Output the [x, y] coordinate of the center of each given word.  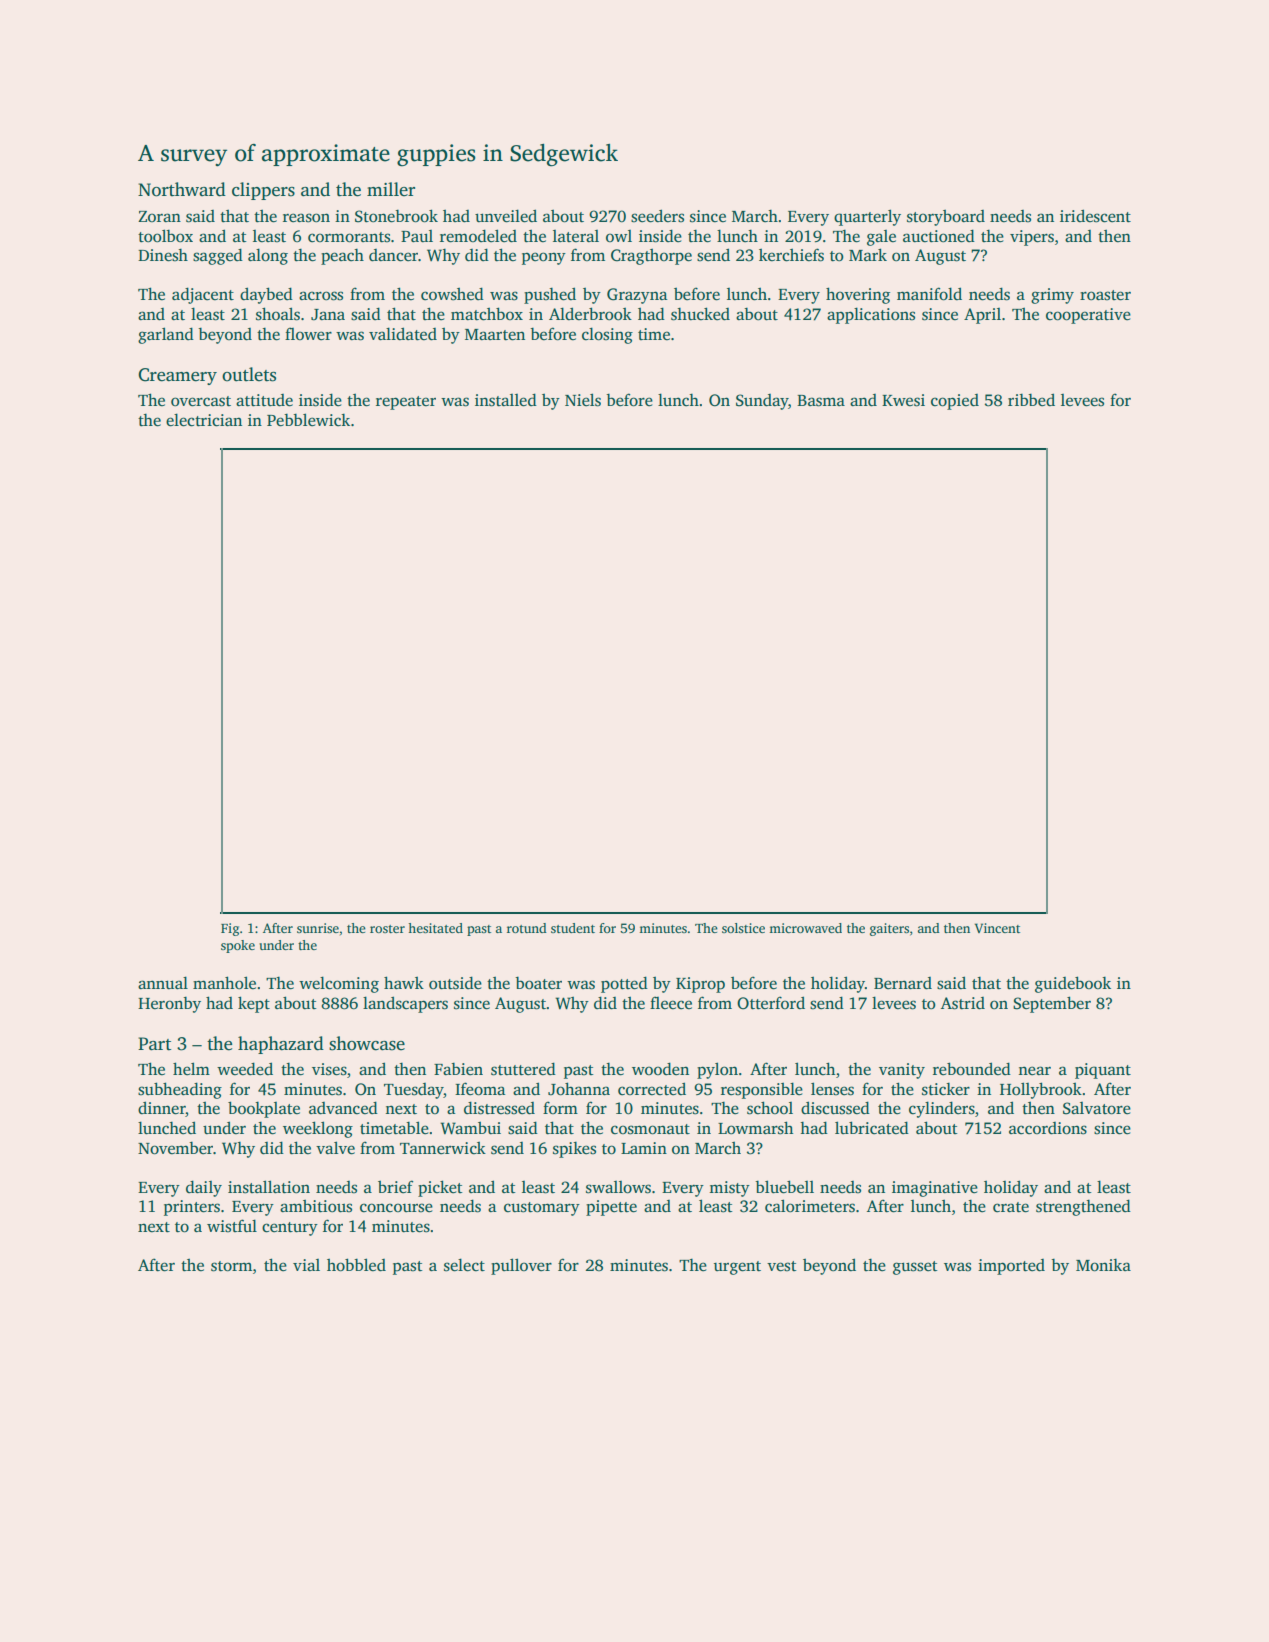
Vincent [997, 928]
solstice [743, 928]
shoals [278, 314]
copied [955, 402]
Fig [230, 929]
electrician [204, 420]
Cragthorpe [651, 256]
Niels [583, 400]
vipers [1032, 238]
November [175, 1148]
